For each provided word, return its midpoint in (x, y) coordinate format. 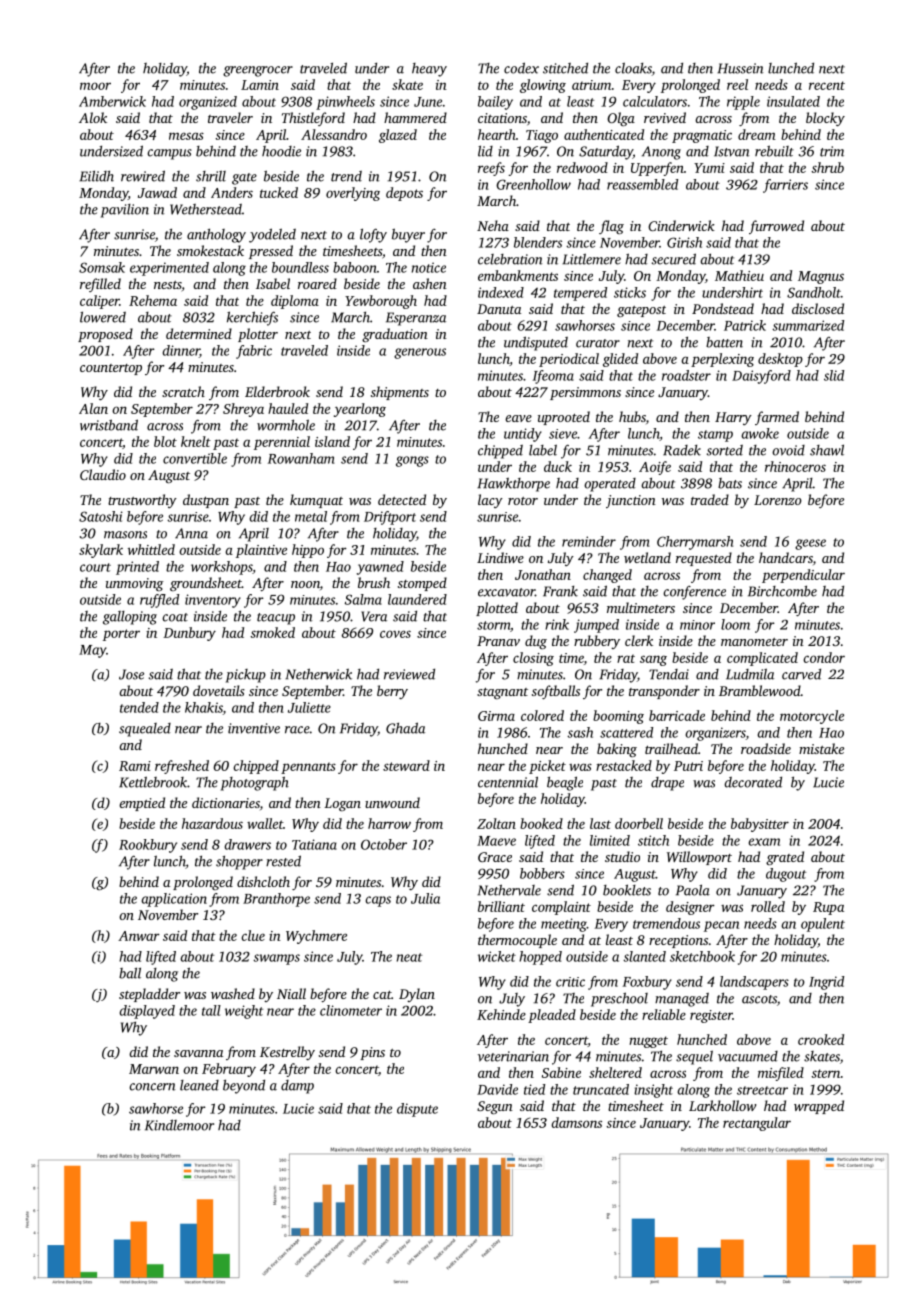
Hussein (740, 68)
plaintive (261, 551)
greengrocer (258, 71)
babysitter (760, 825)
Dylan (417, 995)
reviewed (409, 674)
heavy (429, 70)
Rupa (828, 908)
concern (152, 1087)
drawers (248, 844)
